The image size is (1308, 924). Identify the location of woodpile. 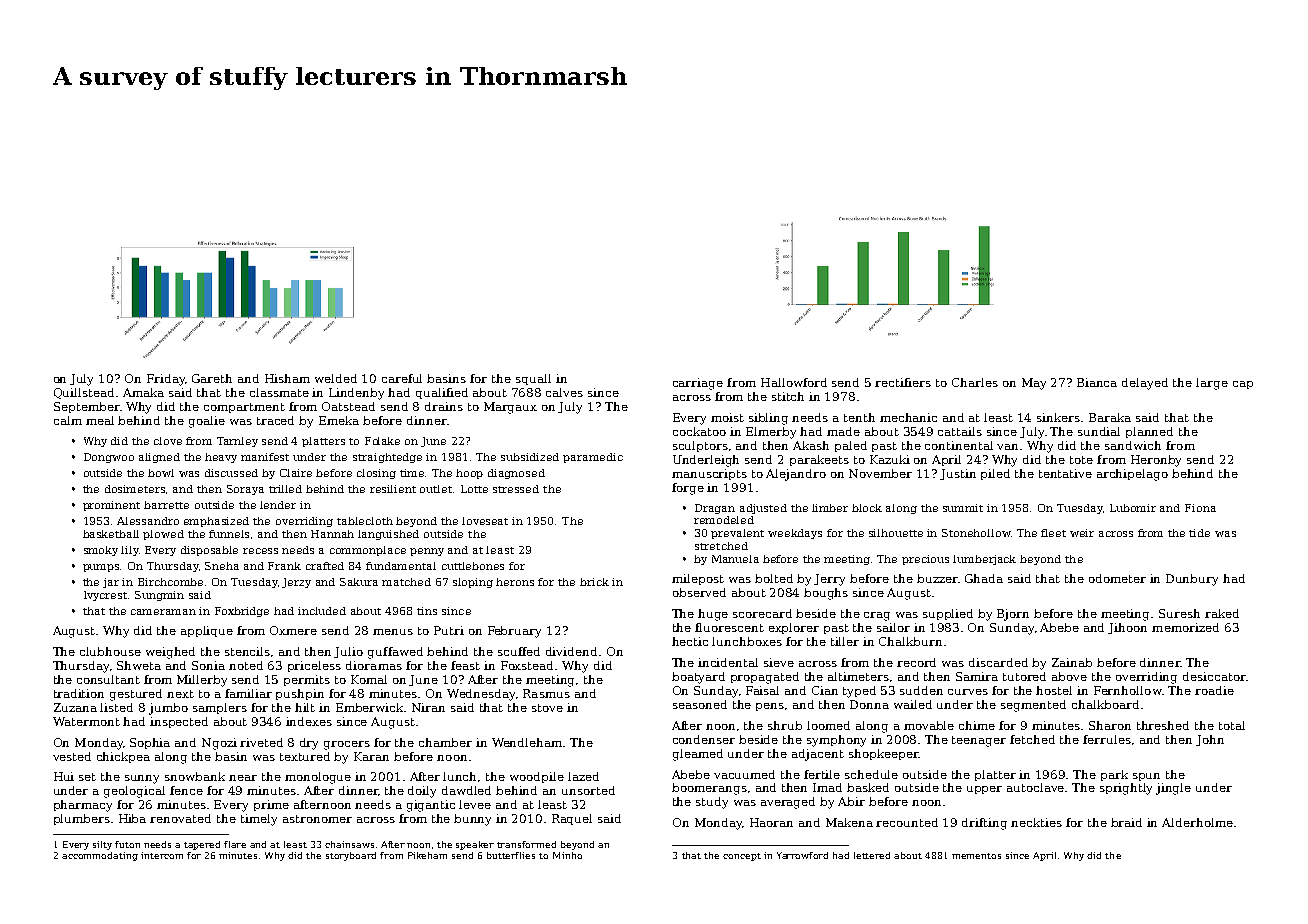
(537, 777).
